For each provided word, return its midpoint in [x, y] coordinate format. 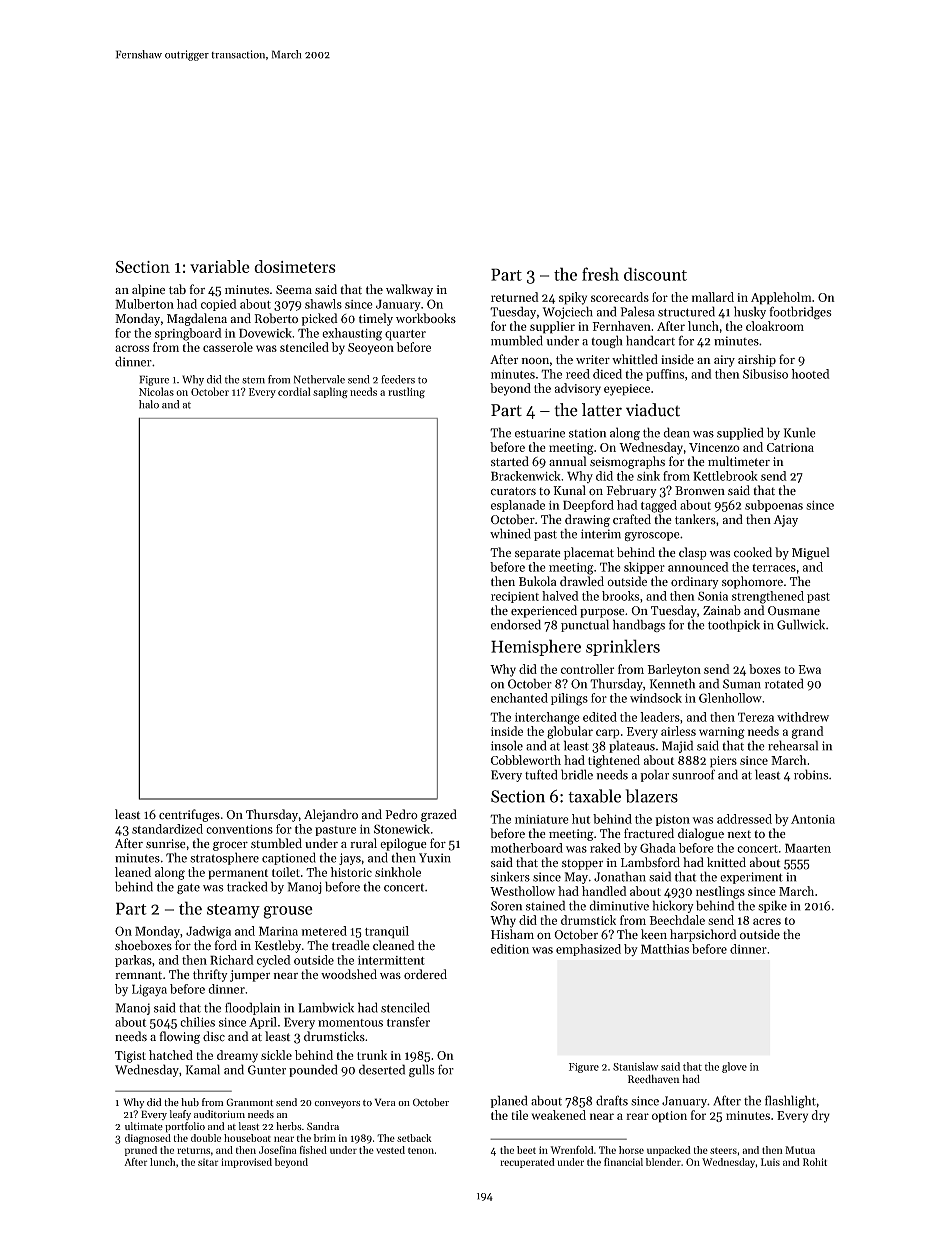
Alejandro [331, 815]
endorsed [516, 624]
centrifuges [189, 815]
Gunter [267, 1070]
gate [188, 888]
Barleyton [674, 670]
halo [149, 404]
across [132, 348]
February [631, 491]
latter [602, 410]
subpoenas [774, 506]
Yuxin [435, 858]
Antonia [813, 819]
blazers [651, 796]
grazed [439, 815]
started [510, 461]
